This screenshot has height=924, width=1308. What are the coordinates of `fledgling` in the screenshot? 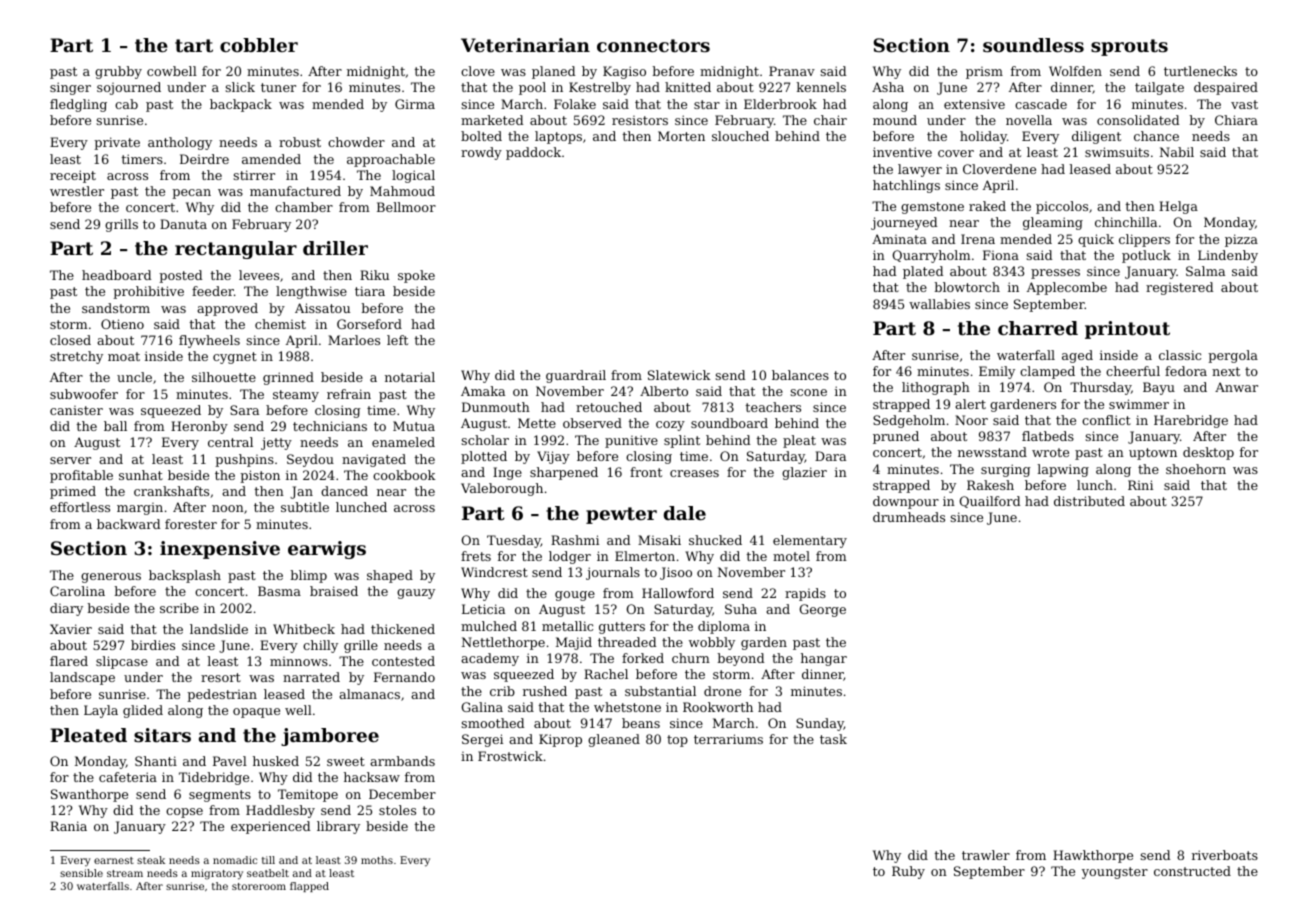 It's located at (78, 105).
